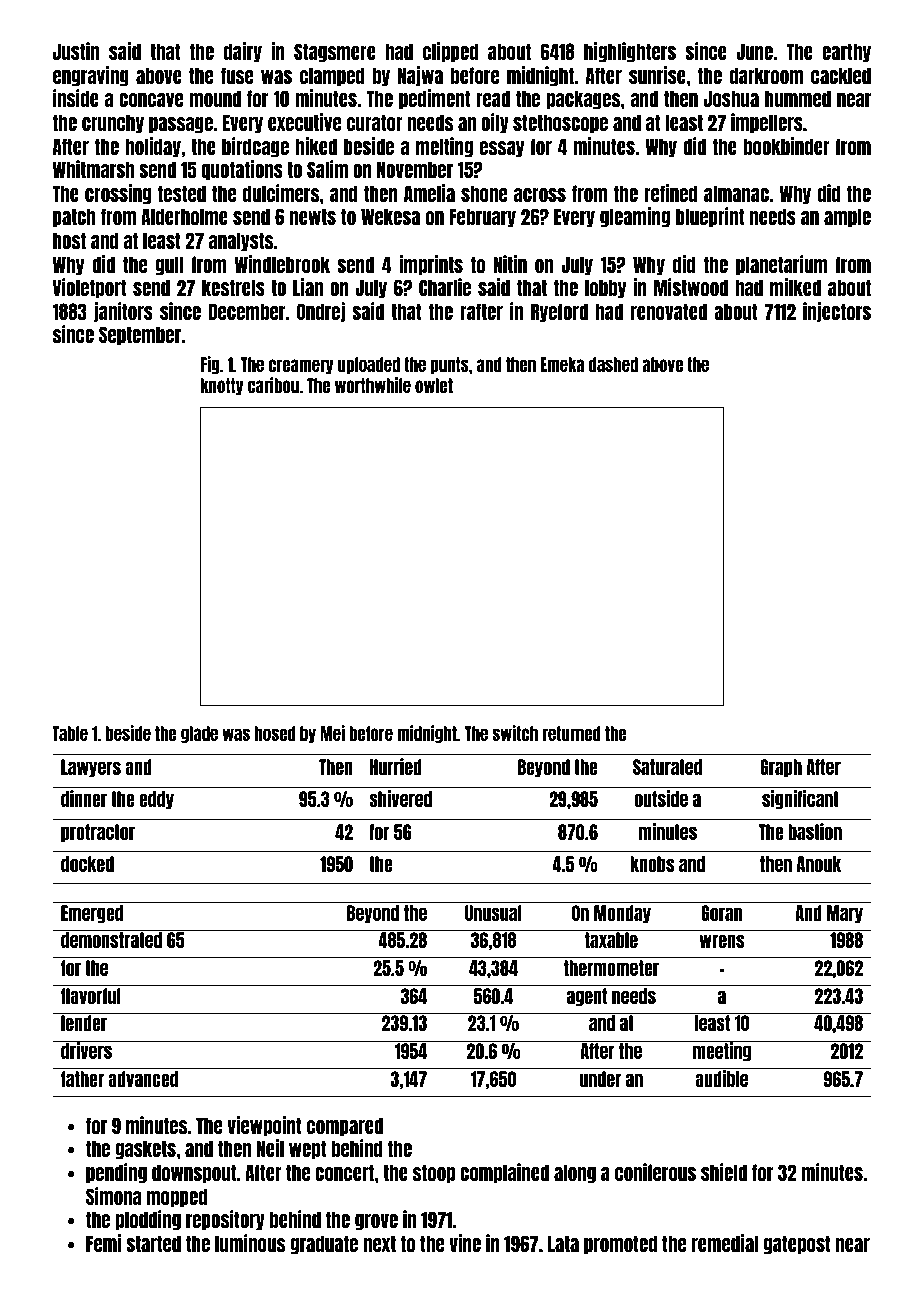 The height and width of the screenshot is (1308, 924). Describe the element at coordinates (846, 53) in the screenshot. I see `earthy` at that location.
